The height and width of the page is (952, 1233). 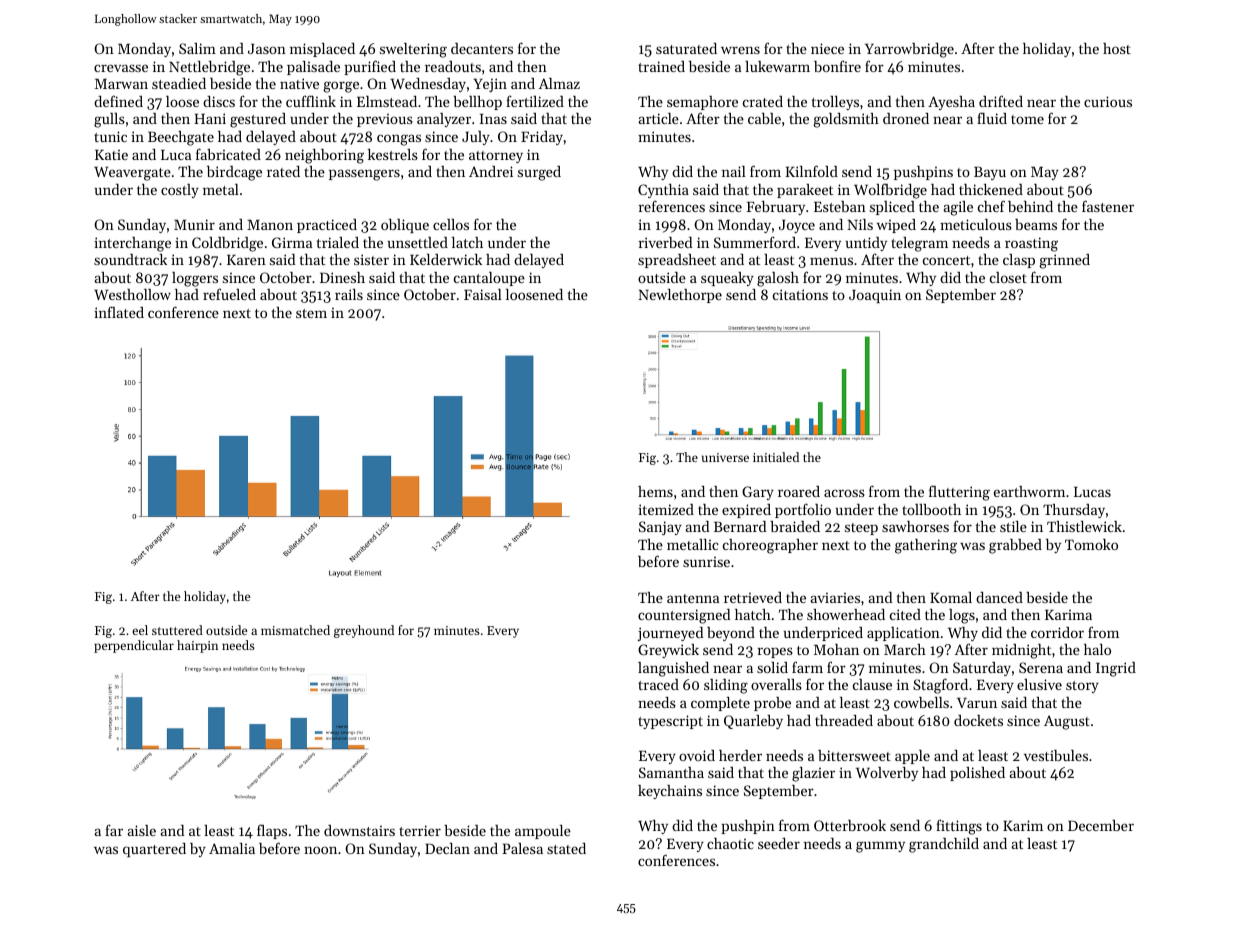 I want to click on telegram, so click(x=919, y=244).
